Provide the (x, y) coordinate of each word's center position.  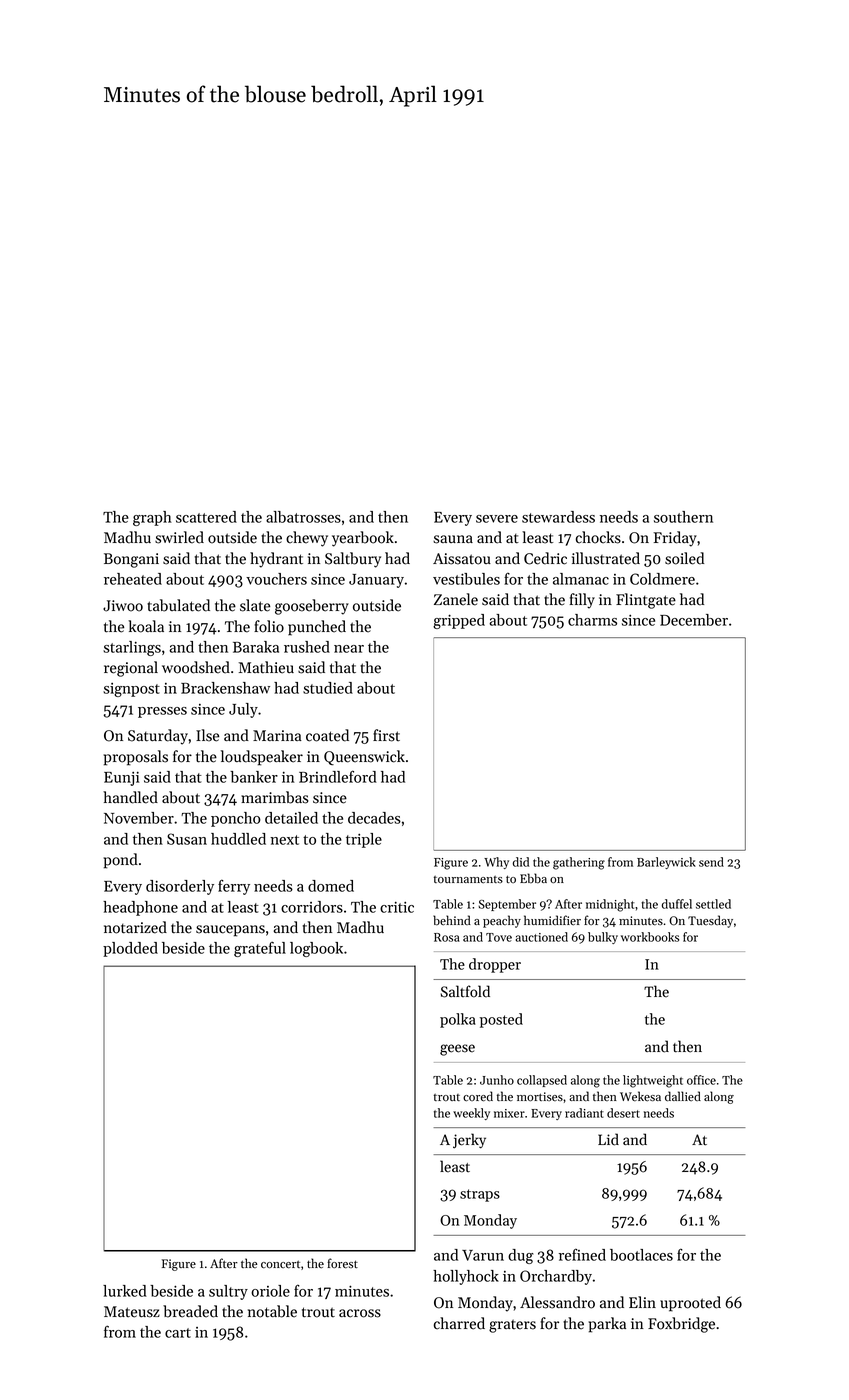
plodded (130, 949)
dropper (495, 965)
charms (592, 620)
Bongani (131, 560)
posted (501, 1020)
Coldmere (662, 579)
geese (457, 1050)
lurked (125, 1291)
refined (582, 1254)
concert (280, 1264)
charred (459, 1323)
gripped (459, 621)
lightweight (653, 1081)
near (349, 649)
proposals (136, 758)
